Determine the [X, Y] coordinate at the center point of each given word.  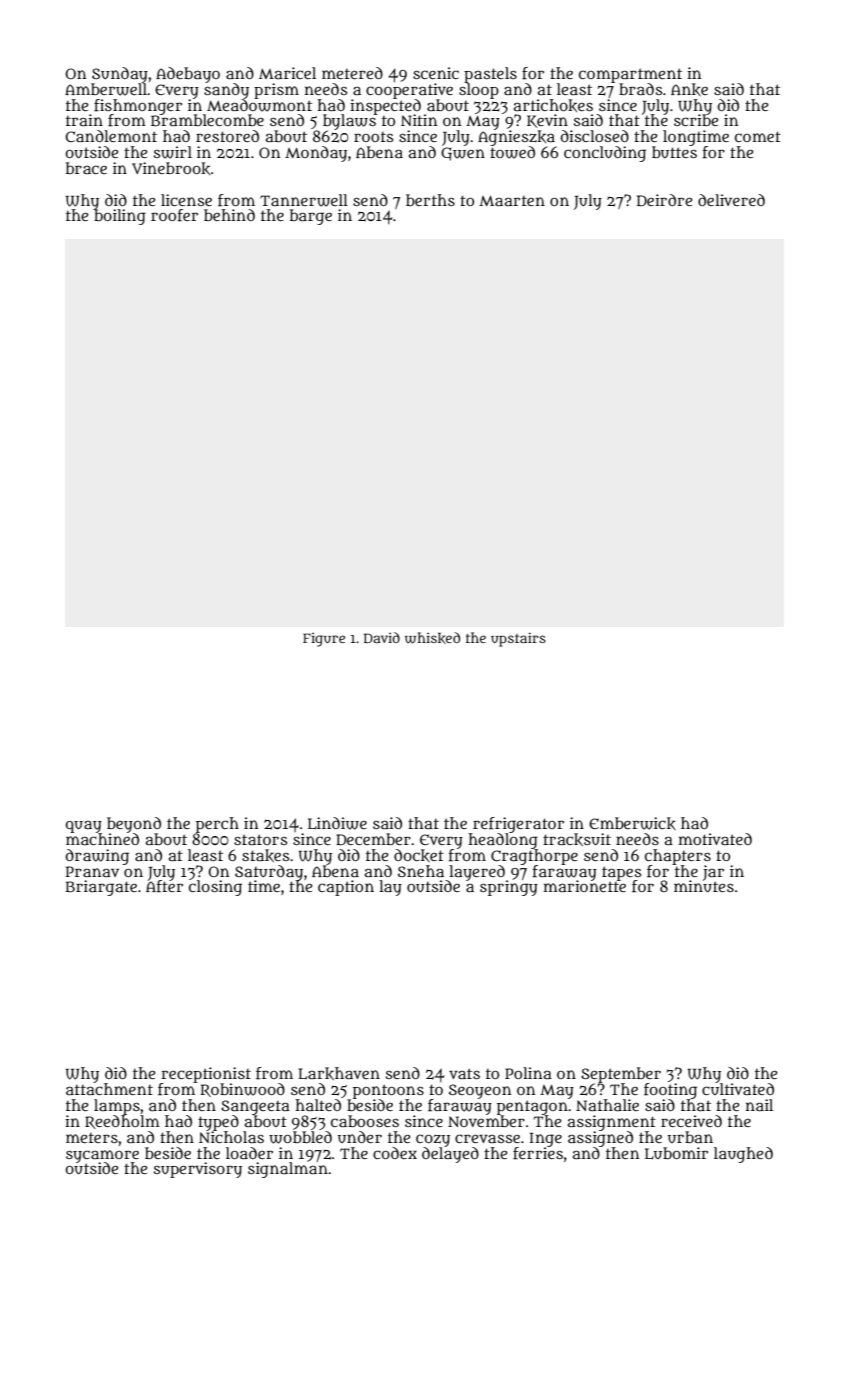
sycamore [102, 1156]
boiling [119, 217]
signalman [288, 1170]
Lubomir [676, 1153]
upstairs [518, 639]
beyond [134, 825]
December [373, 839]
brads [640, 89]
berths [430, 200]
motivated [715, 839]
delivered [731, 200]
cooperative [409, 90]
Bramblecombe [207, 120]
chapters [678, 856]
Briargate [101, 888]
